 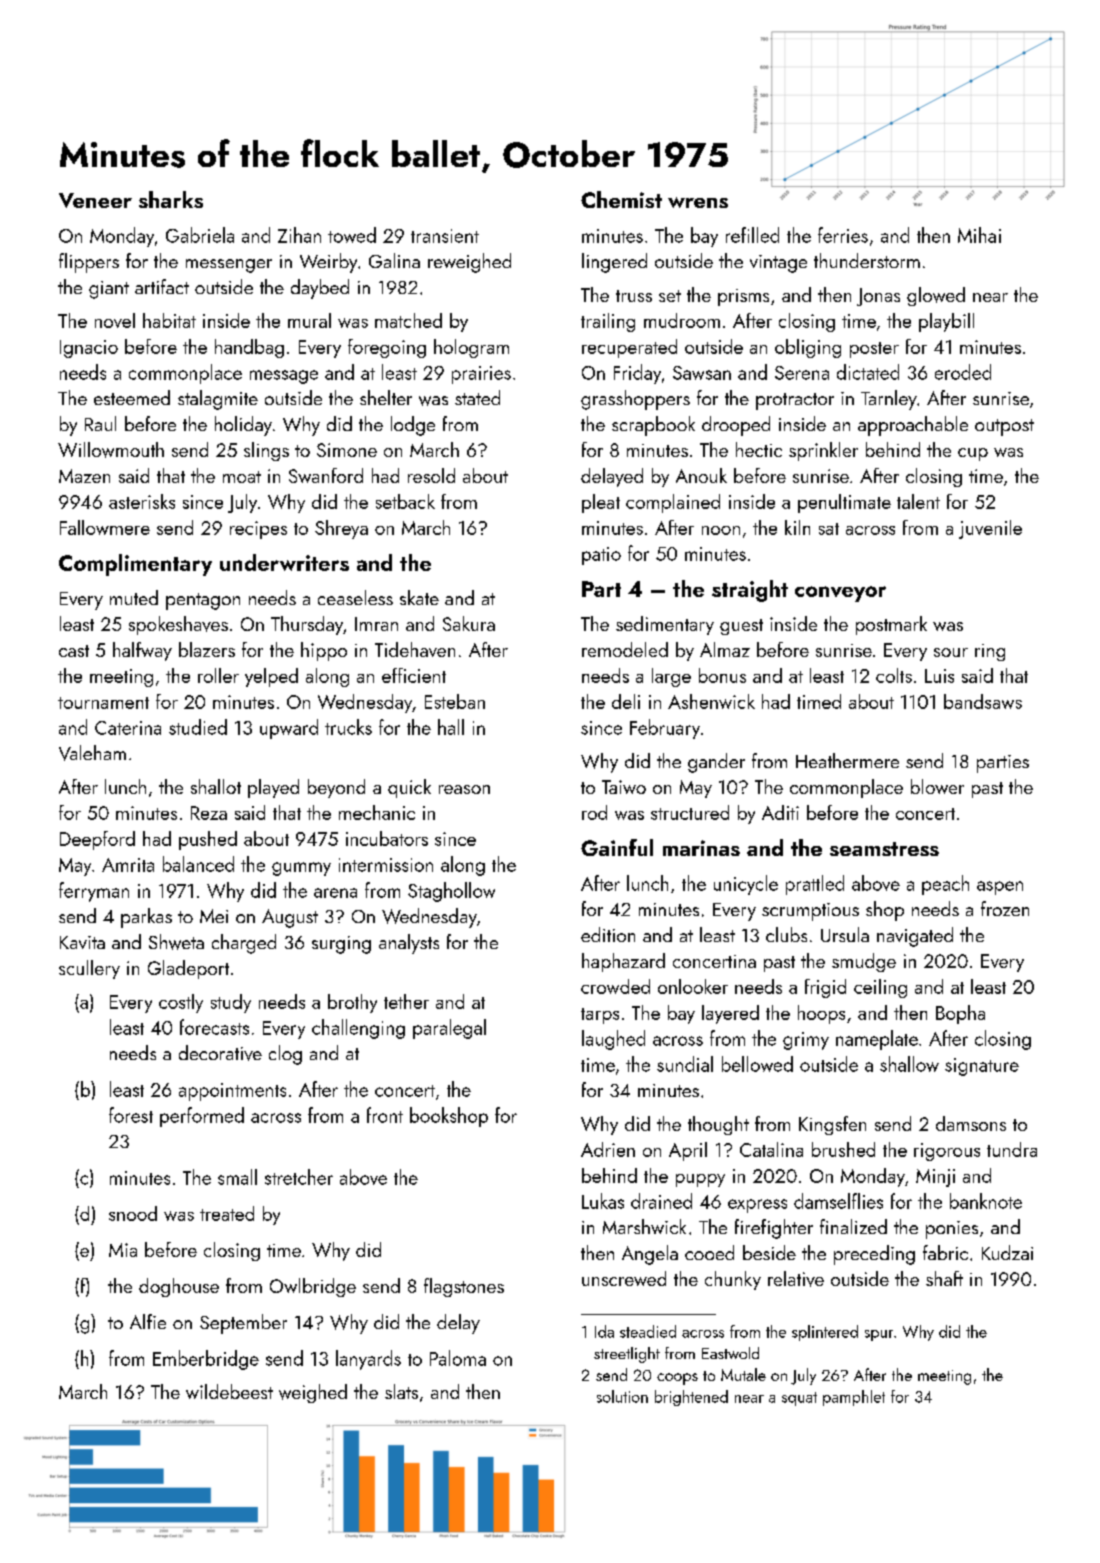 What do you see at coordinates (743, 297) in the image?
I see `prisms` at bounding box center [743, 297].
